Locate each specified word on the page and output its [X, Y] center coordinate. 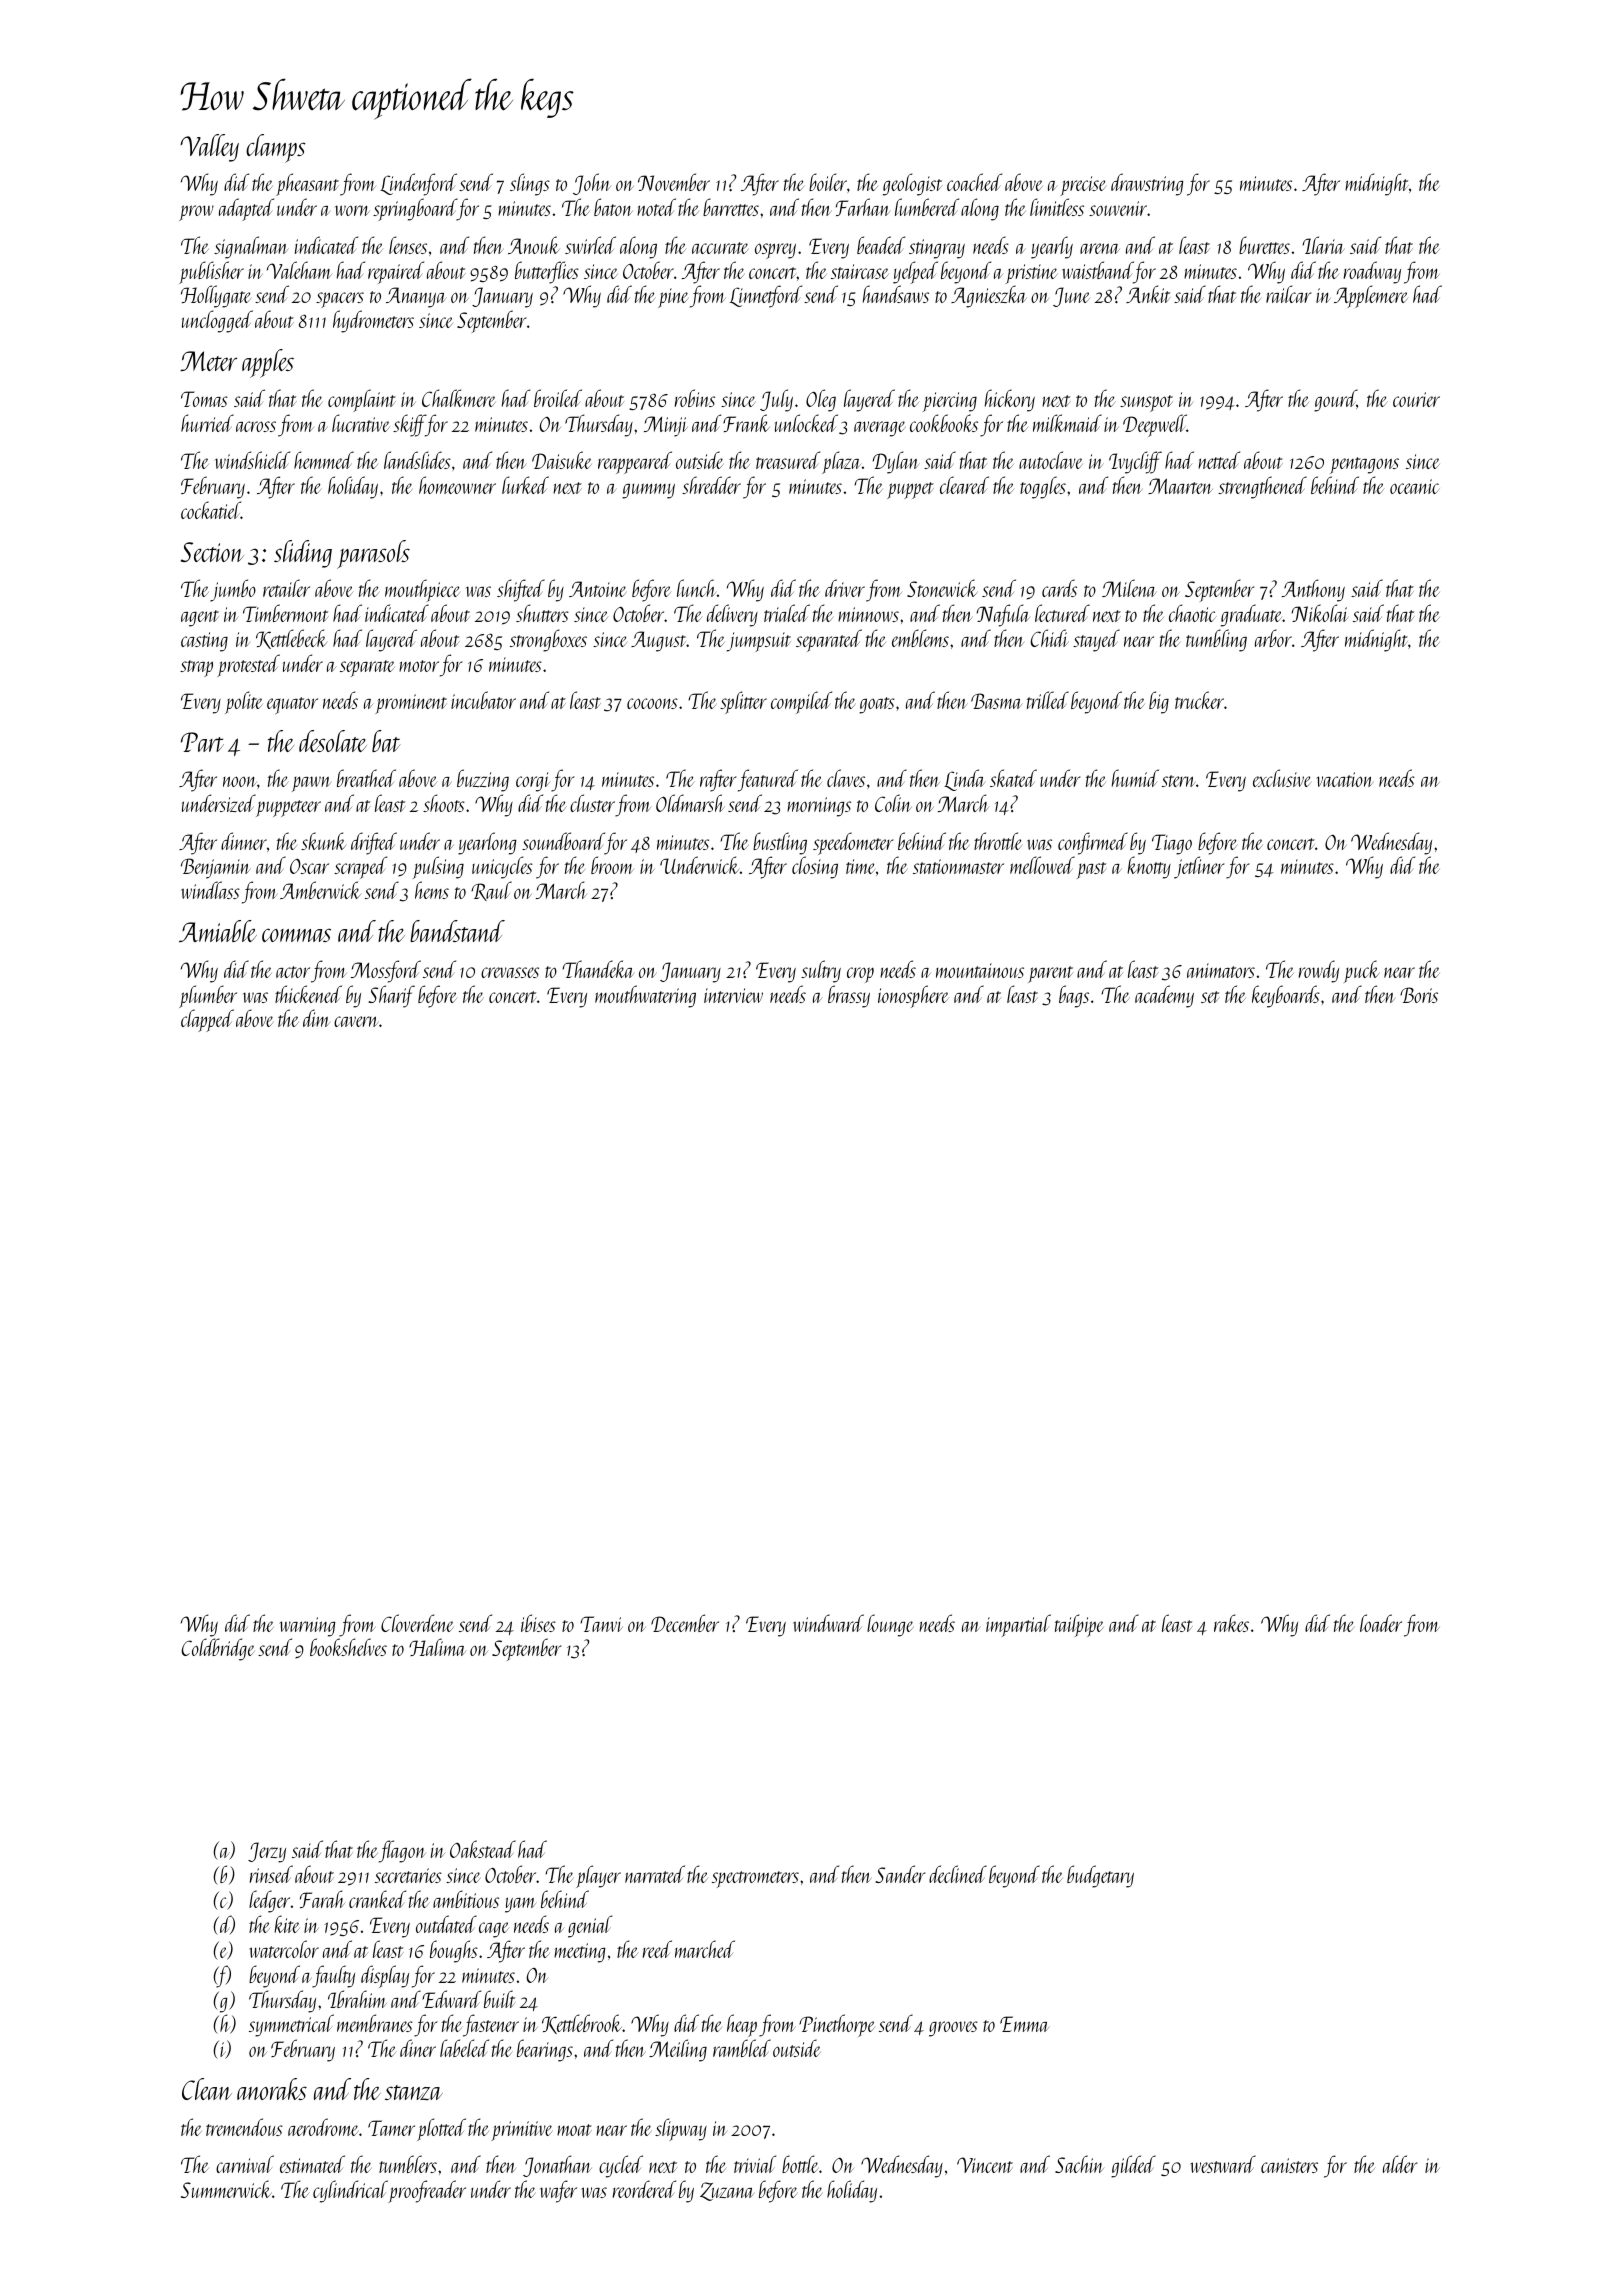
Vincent [985, 2165]
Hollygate [216, 296]
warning [307, 1627]
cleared [964, 485]
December [685, 1623]
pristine [1031, 274]
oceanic [1415, 486]
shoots [444, 803]
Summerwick [226, 2189]
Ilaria [1323, 245]
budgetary [1100, 1876]
